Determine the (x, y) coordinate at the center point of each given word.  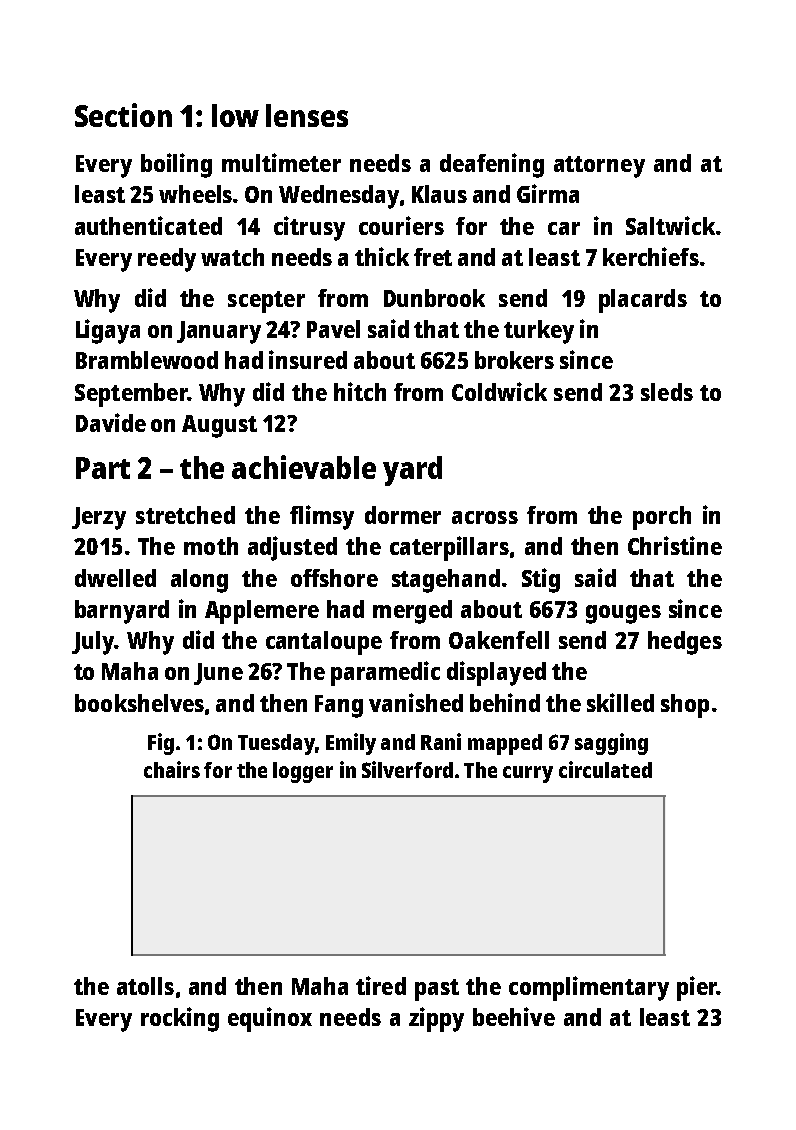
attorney (599, 167)
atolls (145, 986)
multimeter (281, 162)
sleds (667, 392)
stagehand (446, 581)
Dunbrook (434, 298)
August (219, 426)
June (218, 674)
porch (662, 518)
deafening (492, 165)
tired (381, 985)
